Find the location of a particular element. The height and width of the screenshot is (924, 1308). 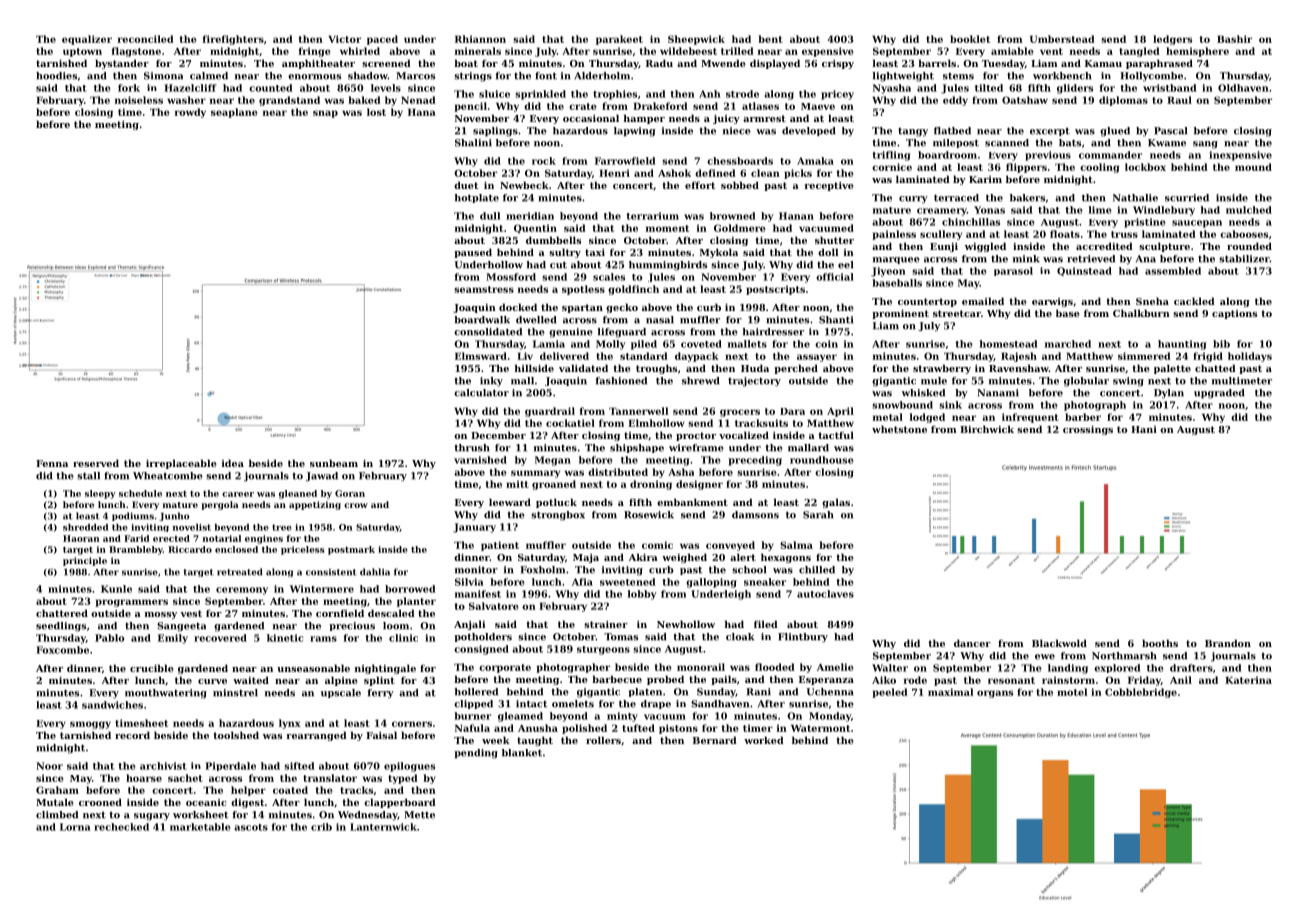

Bernard is located at coordinates (715, 740).
